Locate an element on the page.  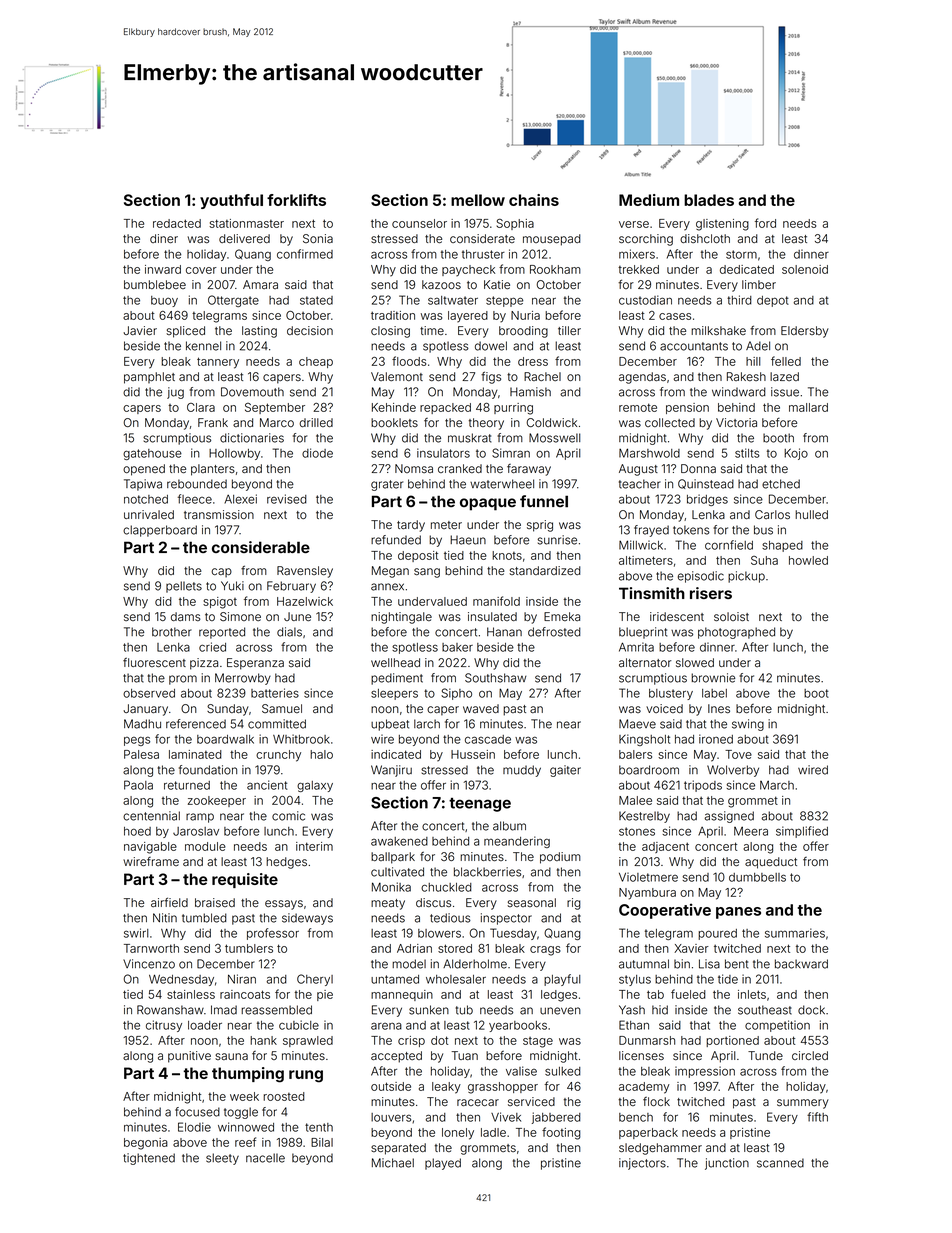
pamphlet is located at coordinates (149, 378).
